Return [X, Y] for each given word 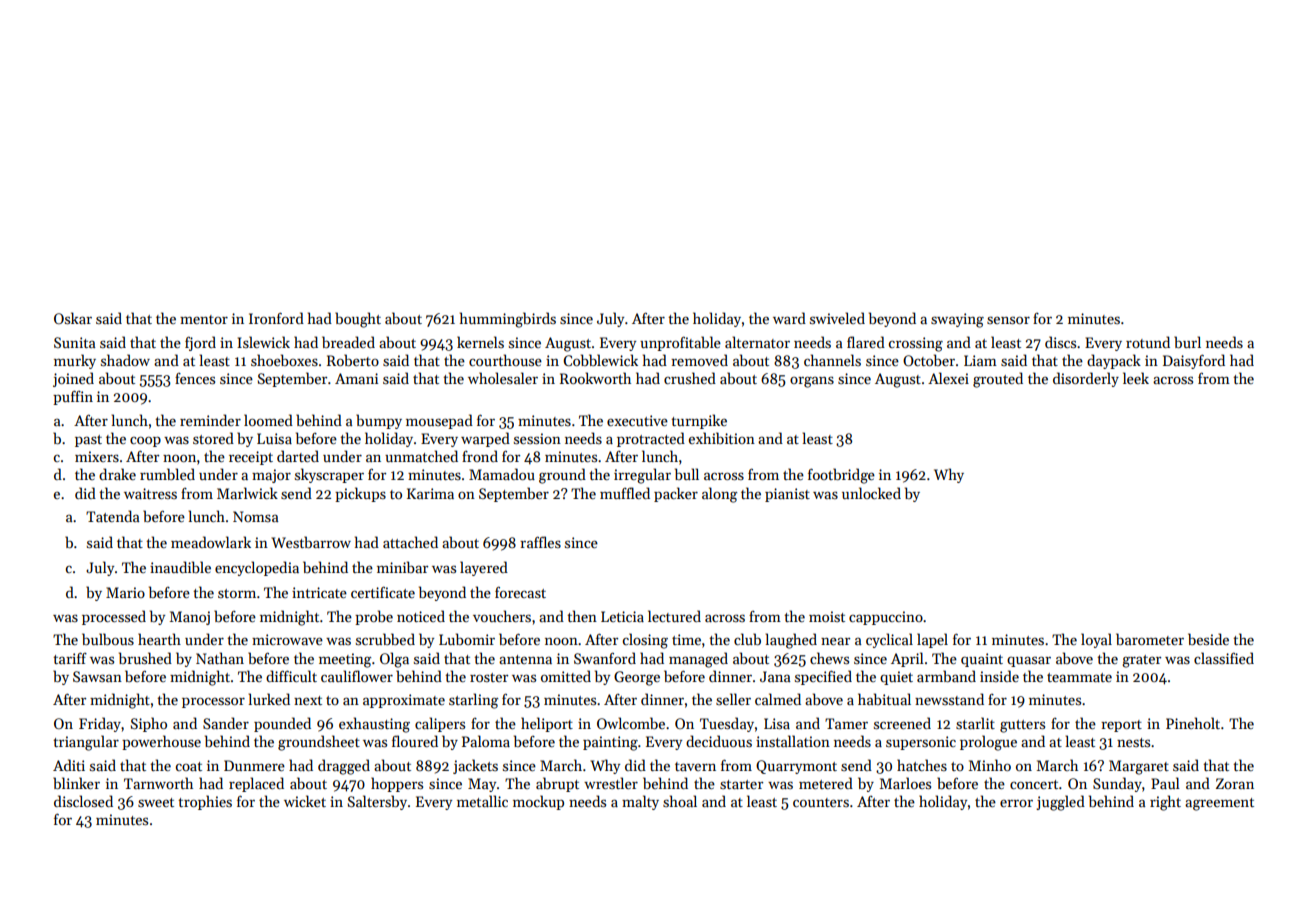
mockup [538, 802]
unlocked [871, 493]
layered [484, 568]
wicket [305, 801]
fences [195, 378]
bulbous [108, 639]
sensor [1008, 320]
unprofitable [680, 343]
